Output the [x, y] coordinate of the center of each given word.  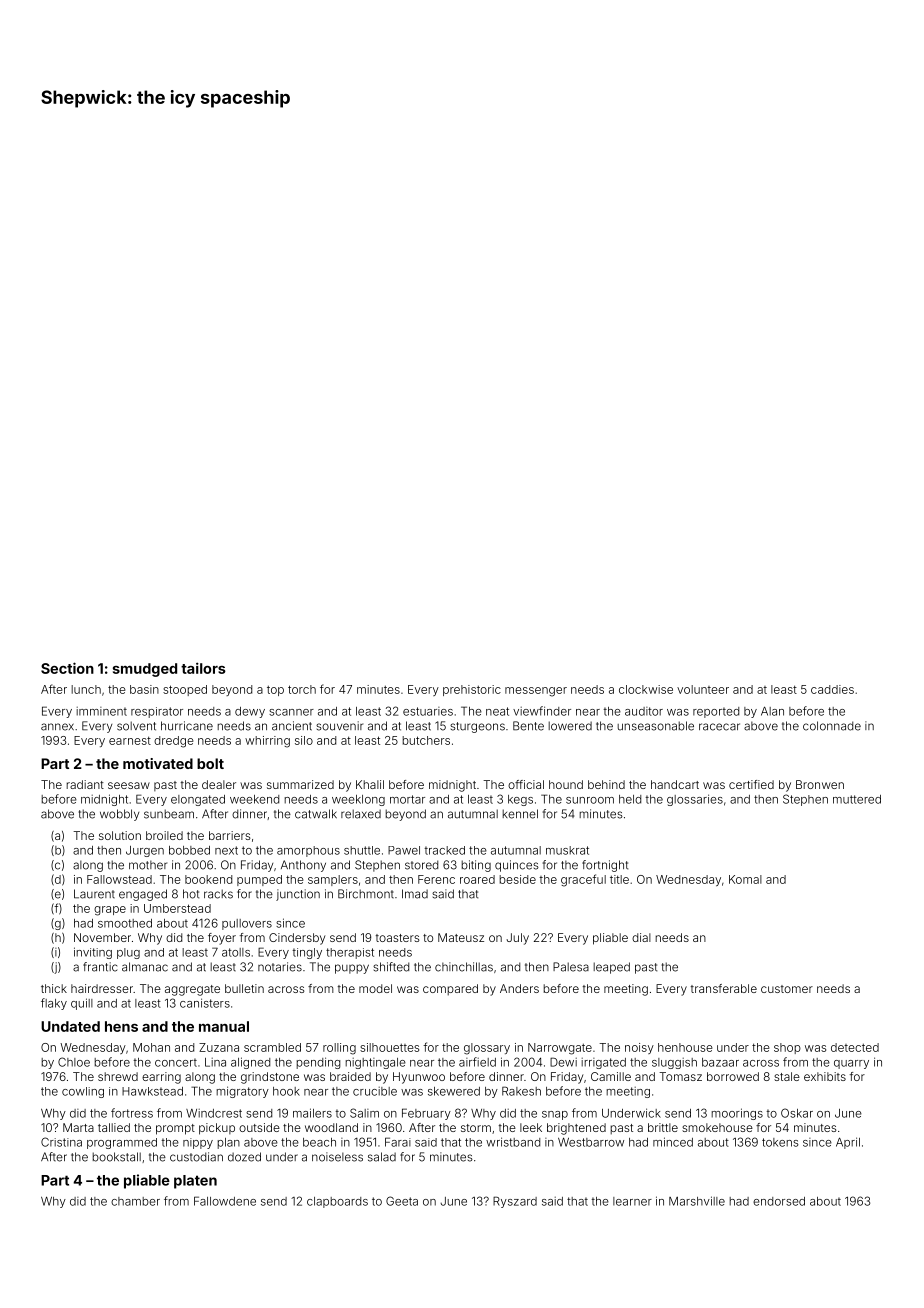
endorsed [779, 1201]
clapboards [337, 1202]
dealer [219, 784]
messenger [536, 692]
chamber [135, 1201]
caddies [832, 689]
